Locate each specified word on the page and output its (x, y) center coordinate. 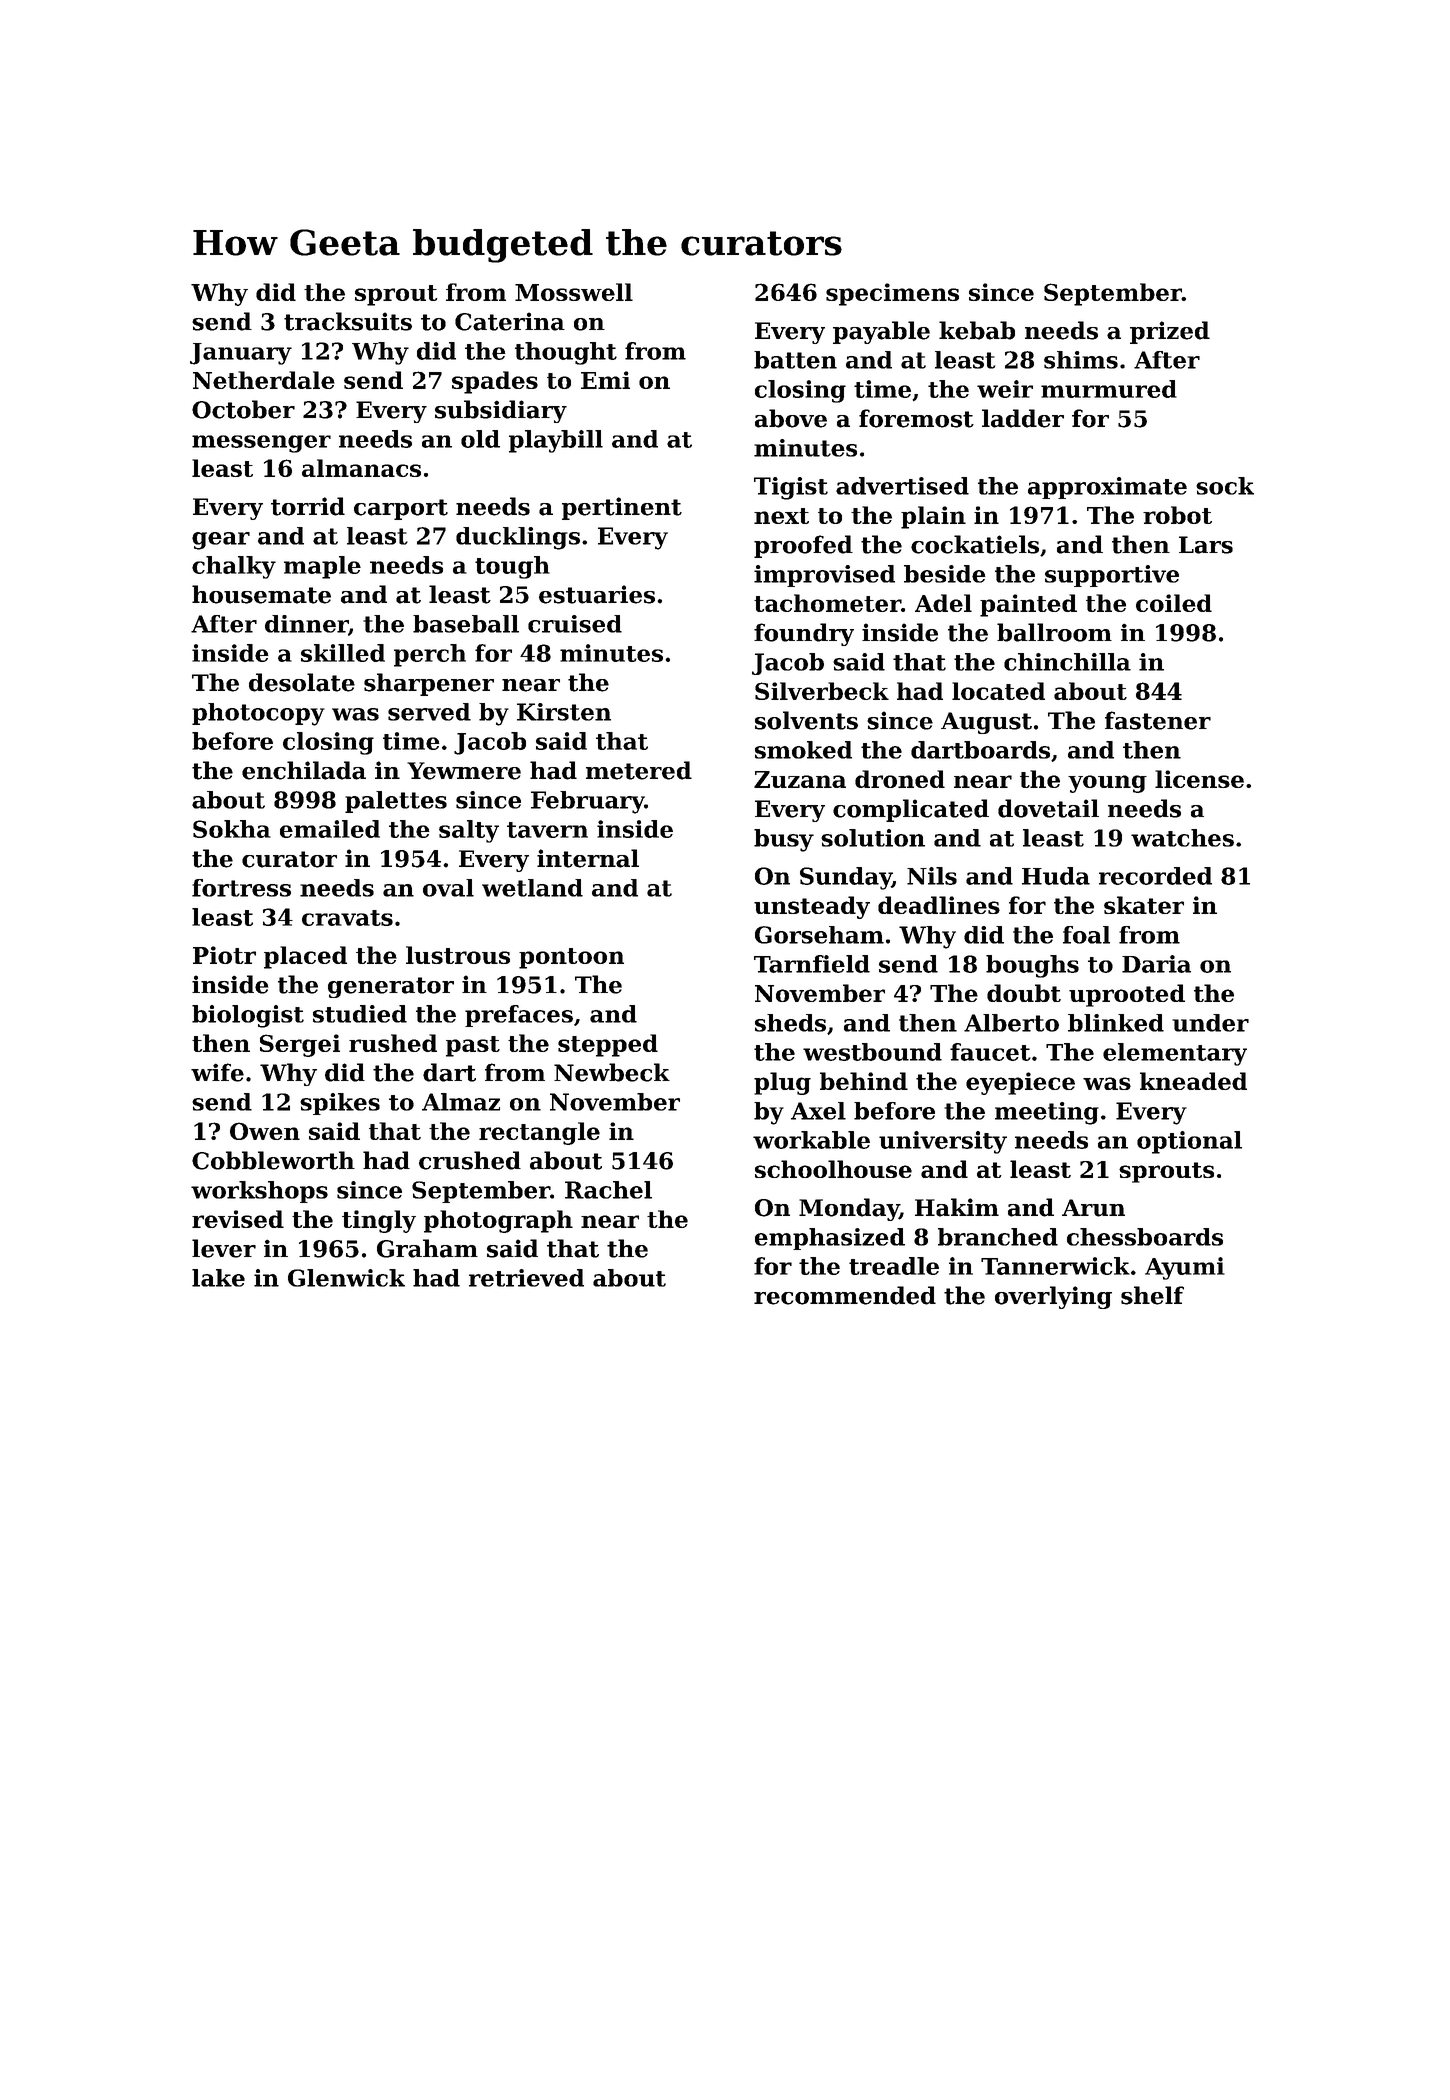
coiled (1174, 603)
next (781, 516)
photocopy (258, 714)
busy (784, 840)
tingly (379, 1221)
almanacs (361, 468)
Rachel (608, 1190)
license (1199, 779)
